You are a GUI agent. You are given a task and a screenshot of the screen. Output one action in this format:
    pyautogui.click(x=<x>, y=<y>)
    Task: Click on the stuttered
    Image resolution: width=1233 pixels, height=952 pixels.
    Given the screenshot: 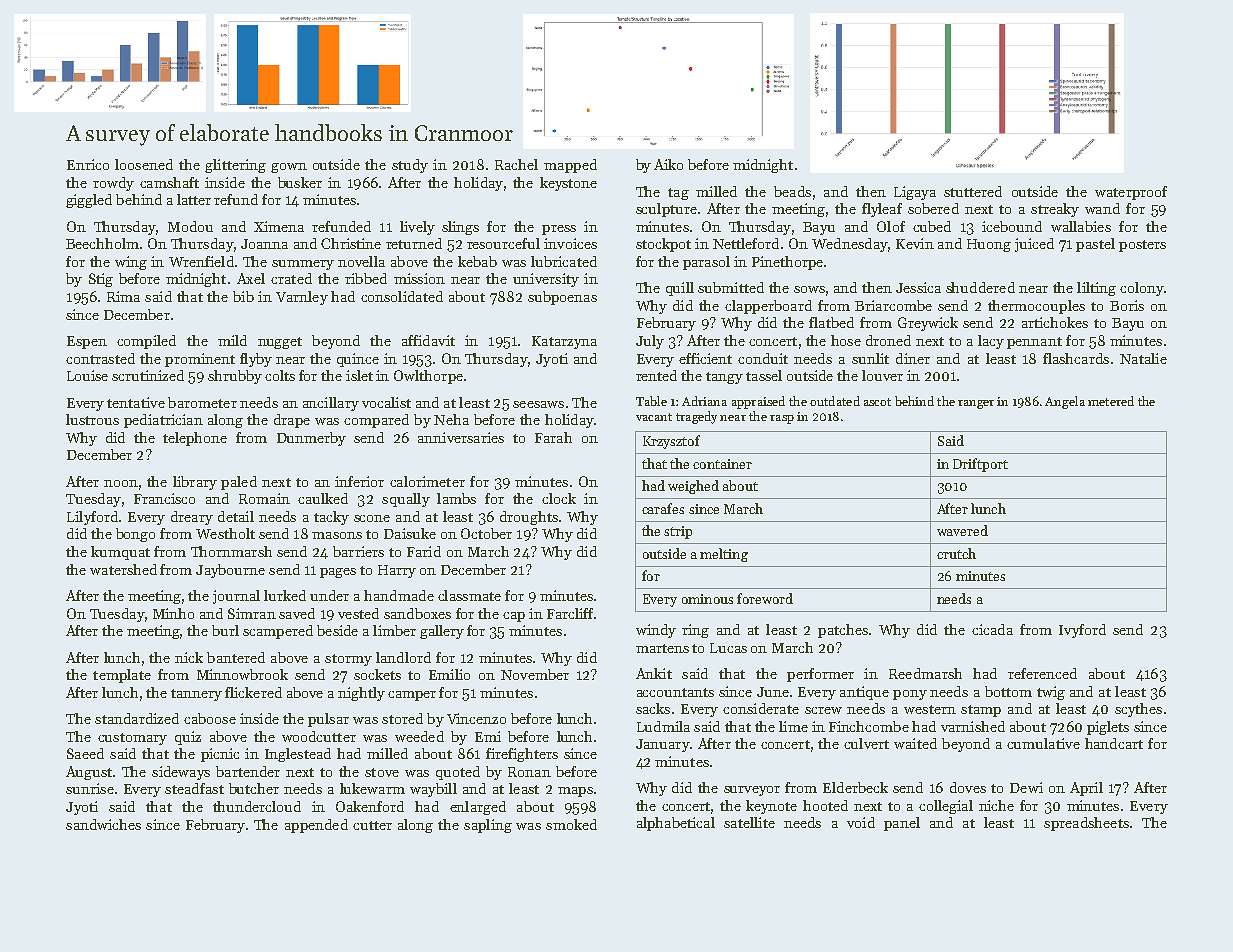 What is the action you would take?
    pyautogui.click(x=973, y=191)
